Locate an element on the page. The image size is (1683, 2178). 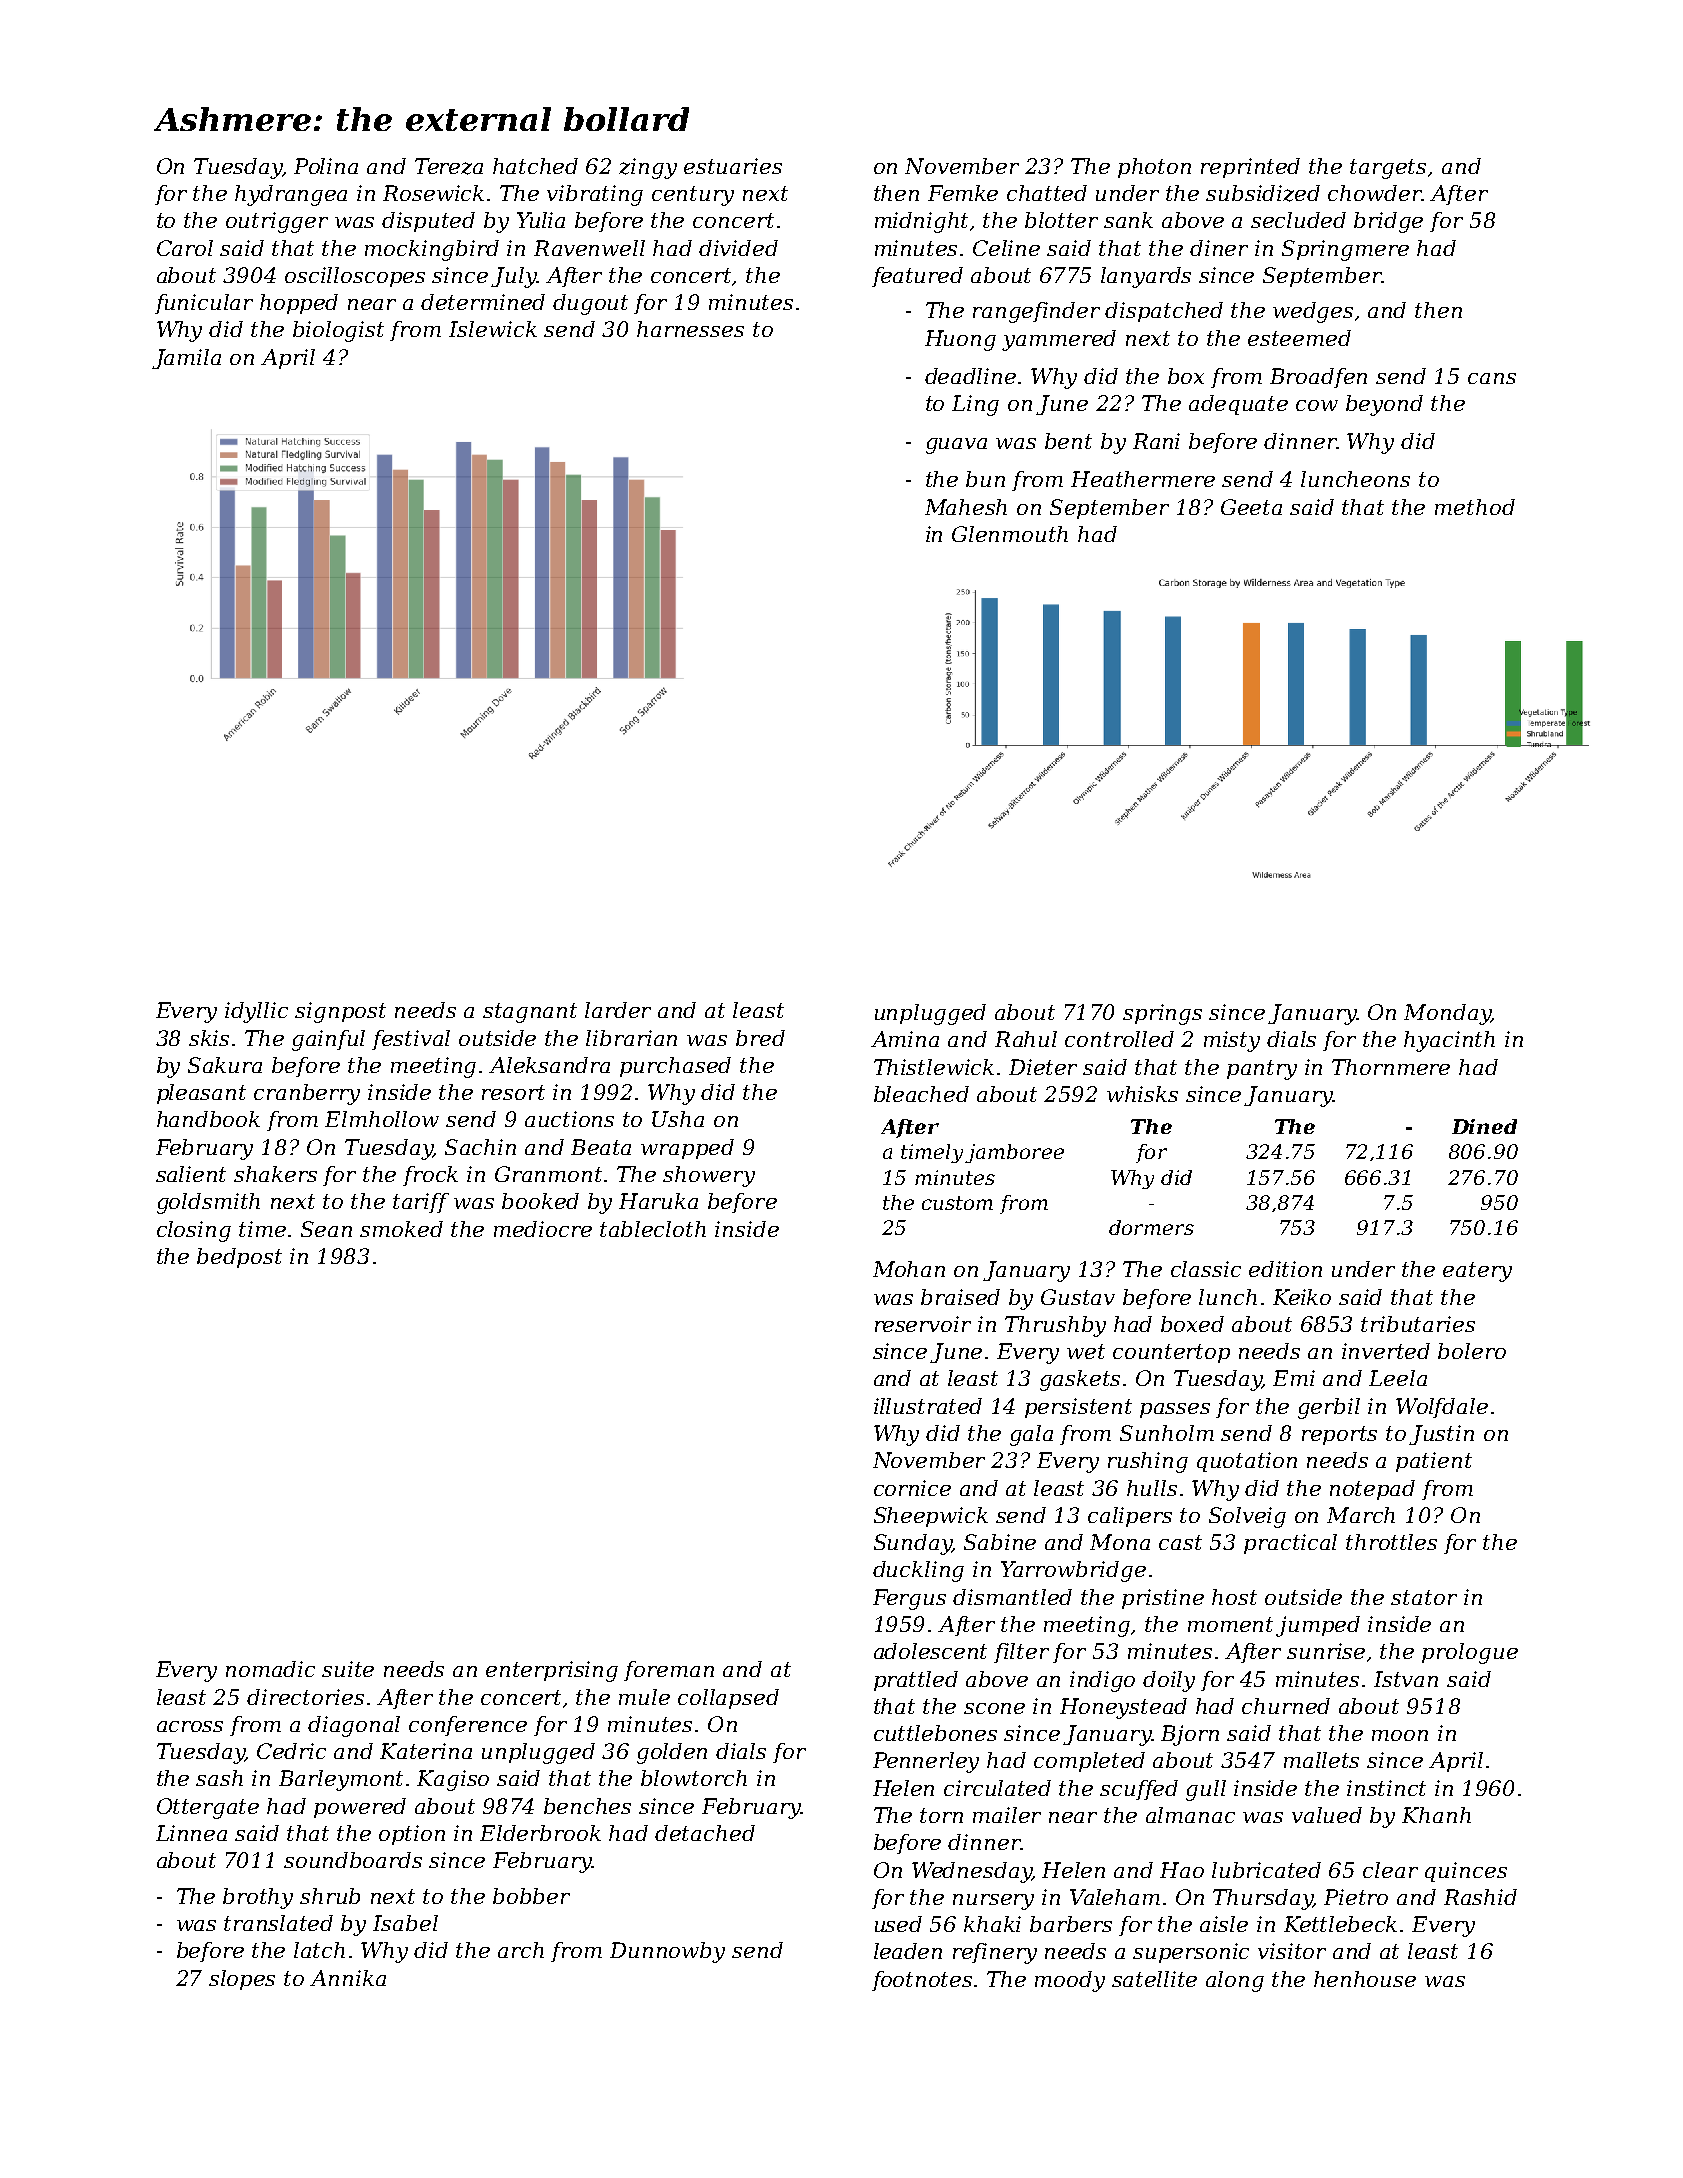
Istvan is located at coordinates (1406, 1679).
